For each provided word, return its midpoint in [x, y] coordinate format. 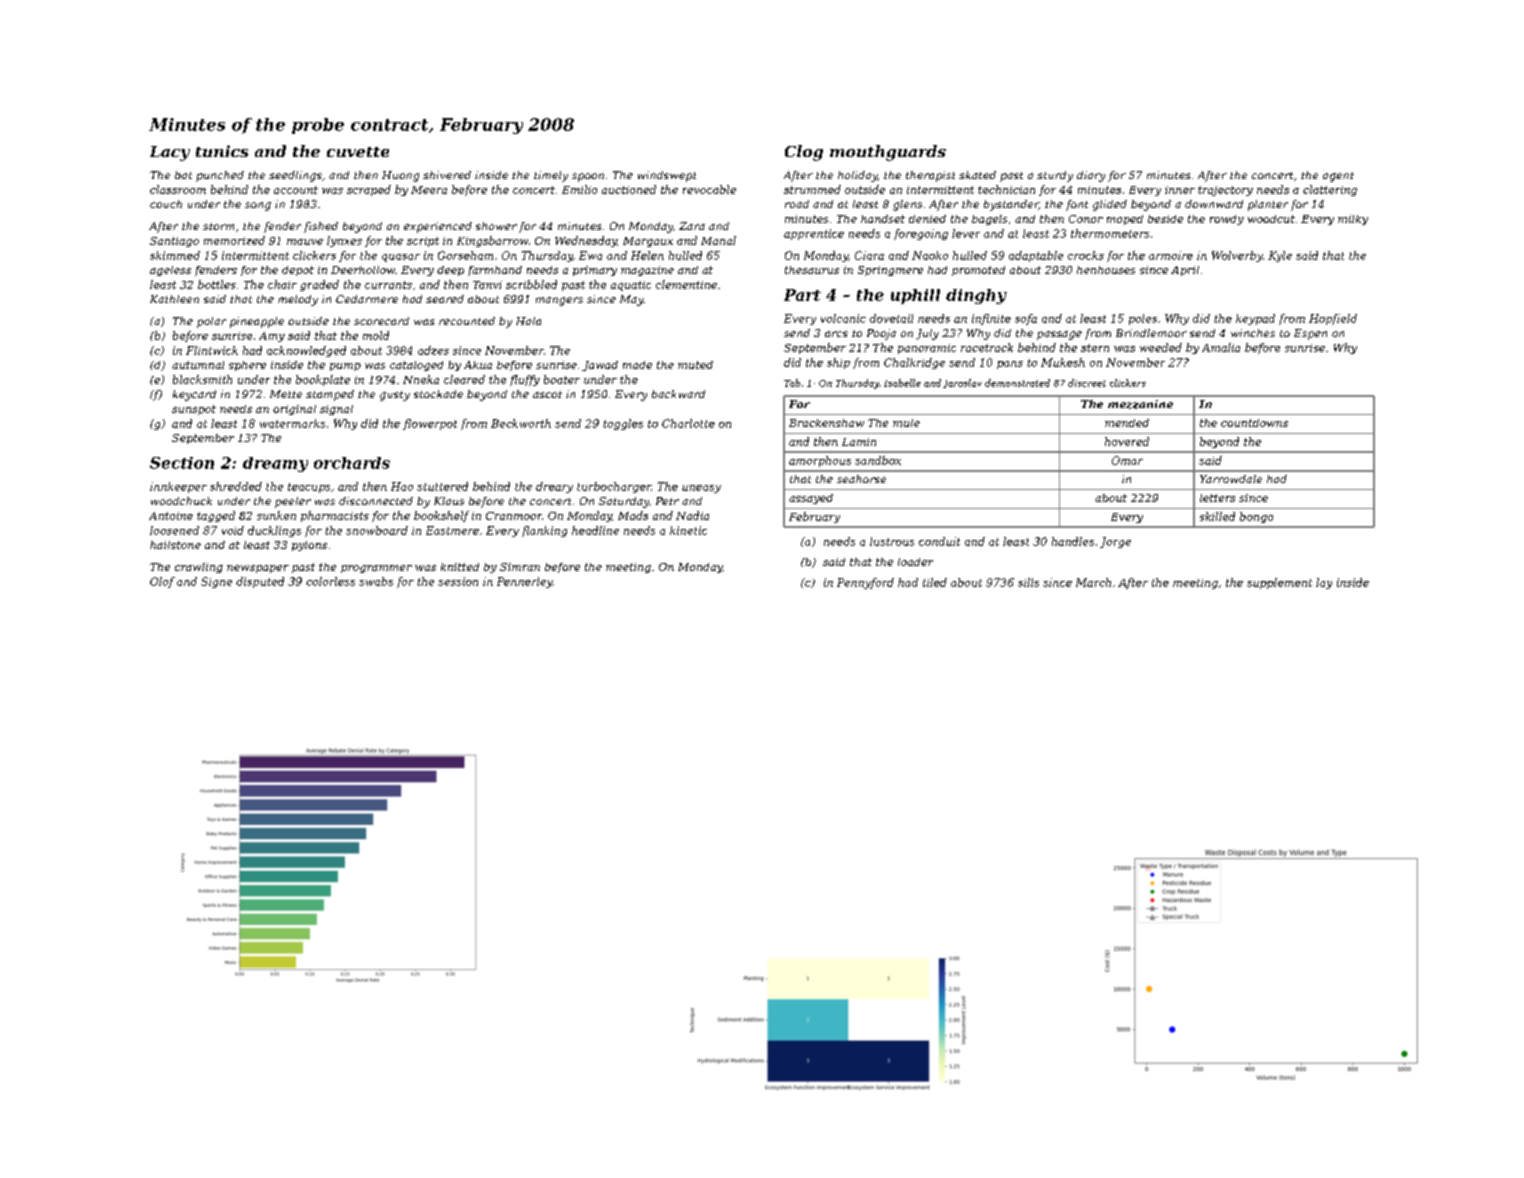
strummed [812, 189]
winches [1253, 333]
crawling [199, 568]
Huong [400, 176]
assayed [811, 499]
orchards [352, 463]
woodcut [1271, 219]
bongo [1256, 517]
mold [376, 335]
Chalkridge [914, 363]
